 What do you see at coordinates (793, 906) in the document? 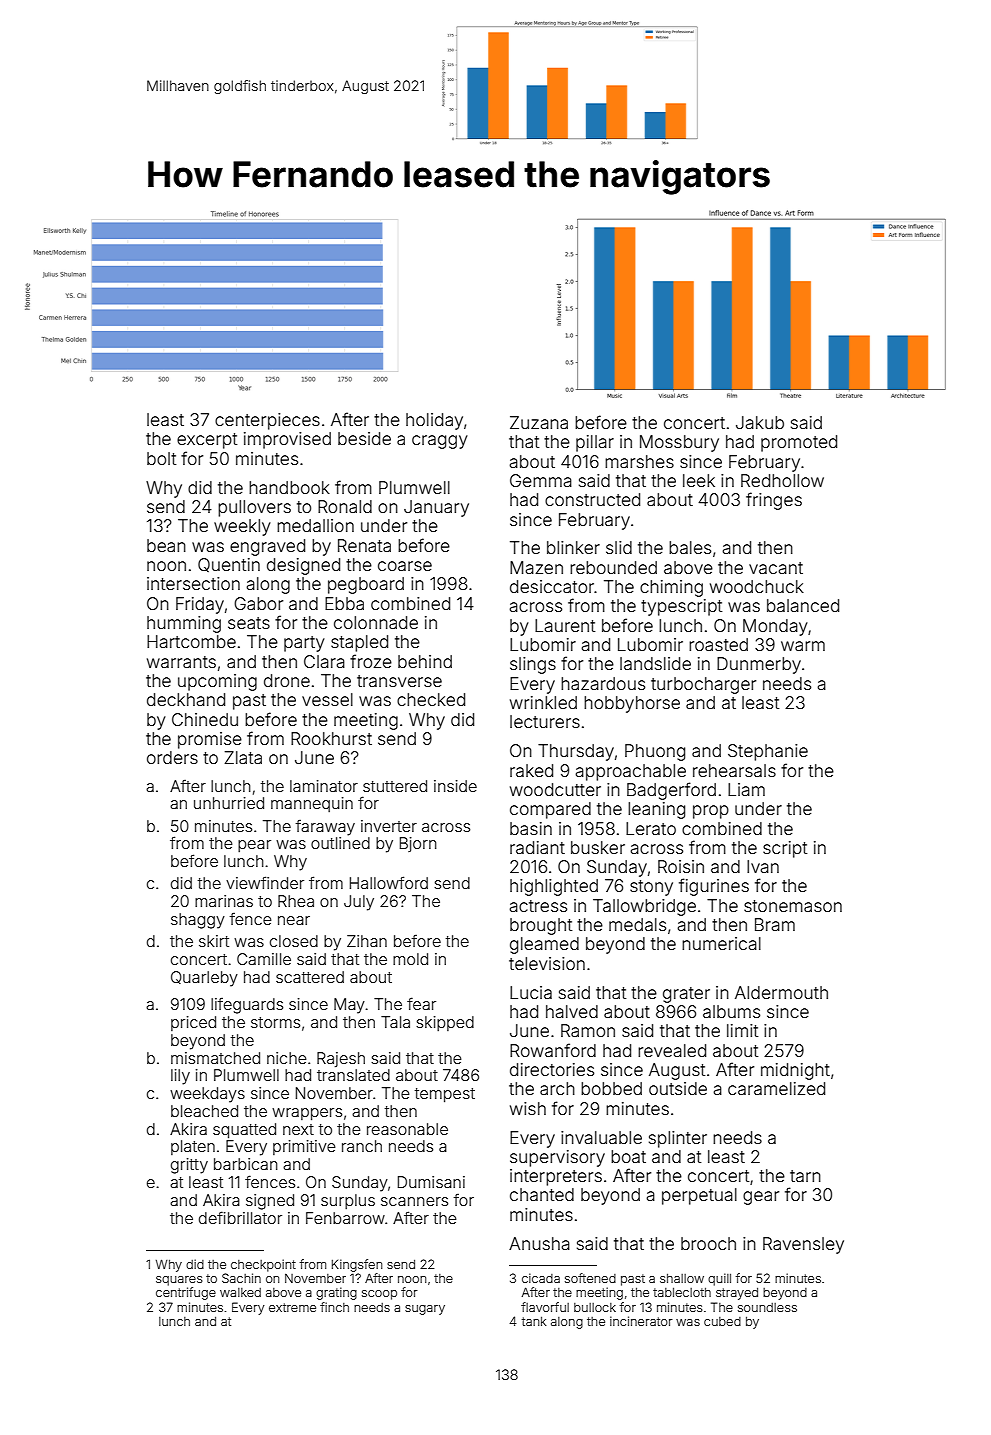
I see `stonemason` at bounding box center [793, 906].
